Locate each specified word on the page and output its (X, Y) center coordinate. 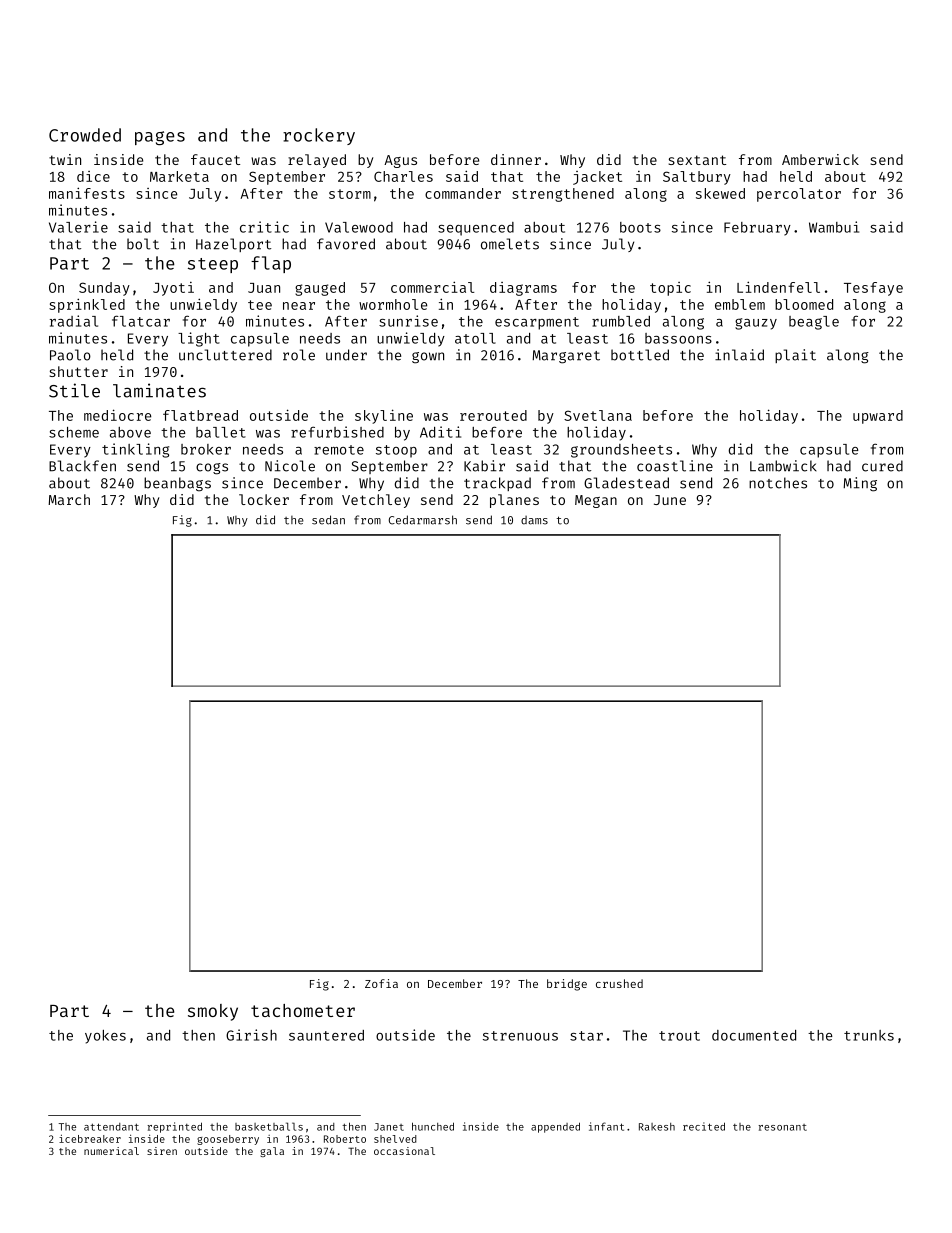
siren (162, 1151)
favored (346, 244)
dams (534, 520)
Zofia (381, 983)
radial (74, 321)
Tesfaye (873, 289)
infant (606, 1126)
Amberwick (820, 159)
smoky (213, 1012)
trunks (869, 1035)
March (69, 499)
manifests (87, 193)
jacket (597, 178)
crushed (619, 983)
